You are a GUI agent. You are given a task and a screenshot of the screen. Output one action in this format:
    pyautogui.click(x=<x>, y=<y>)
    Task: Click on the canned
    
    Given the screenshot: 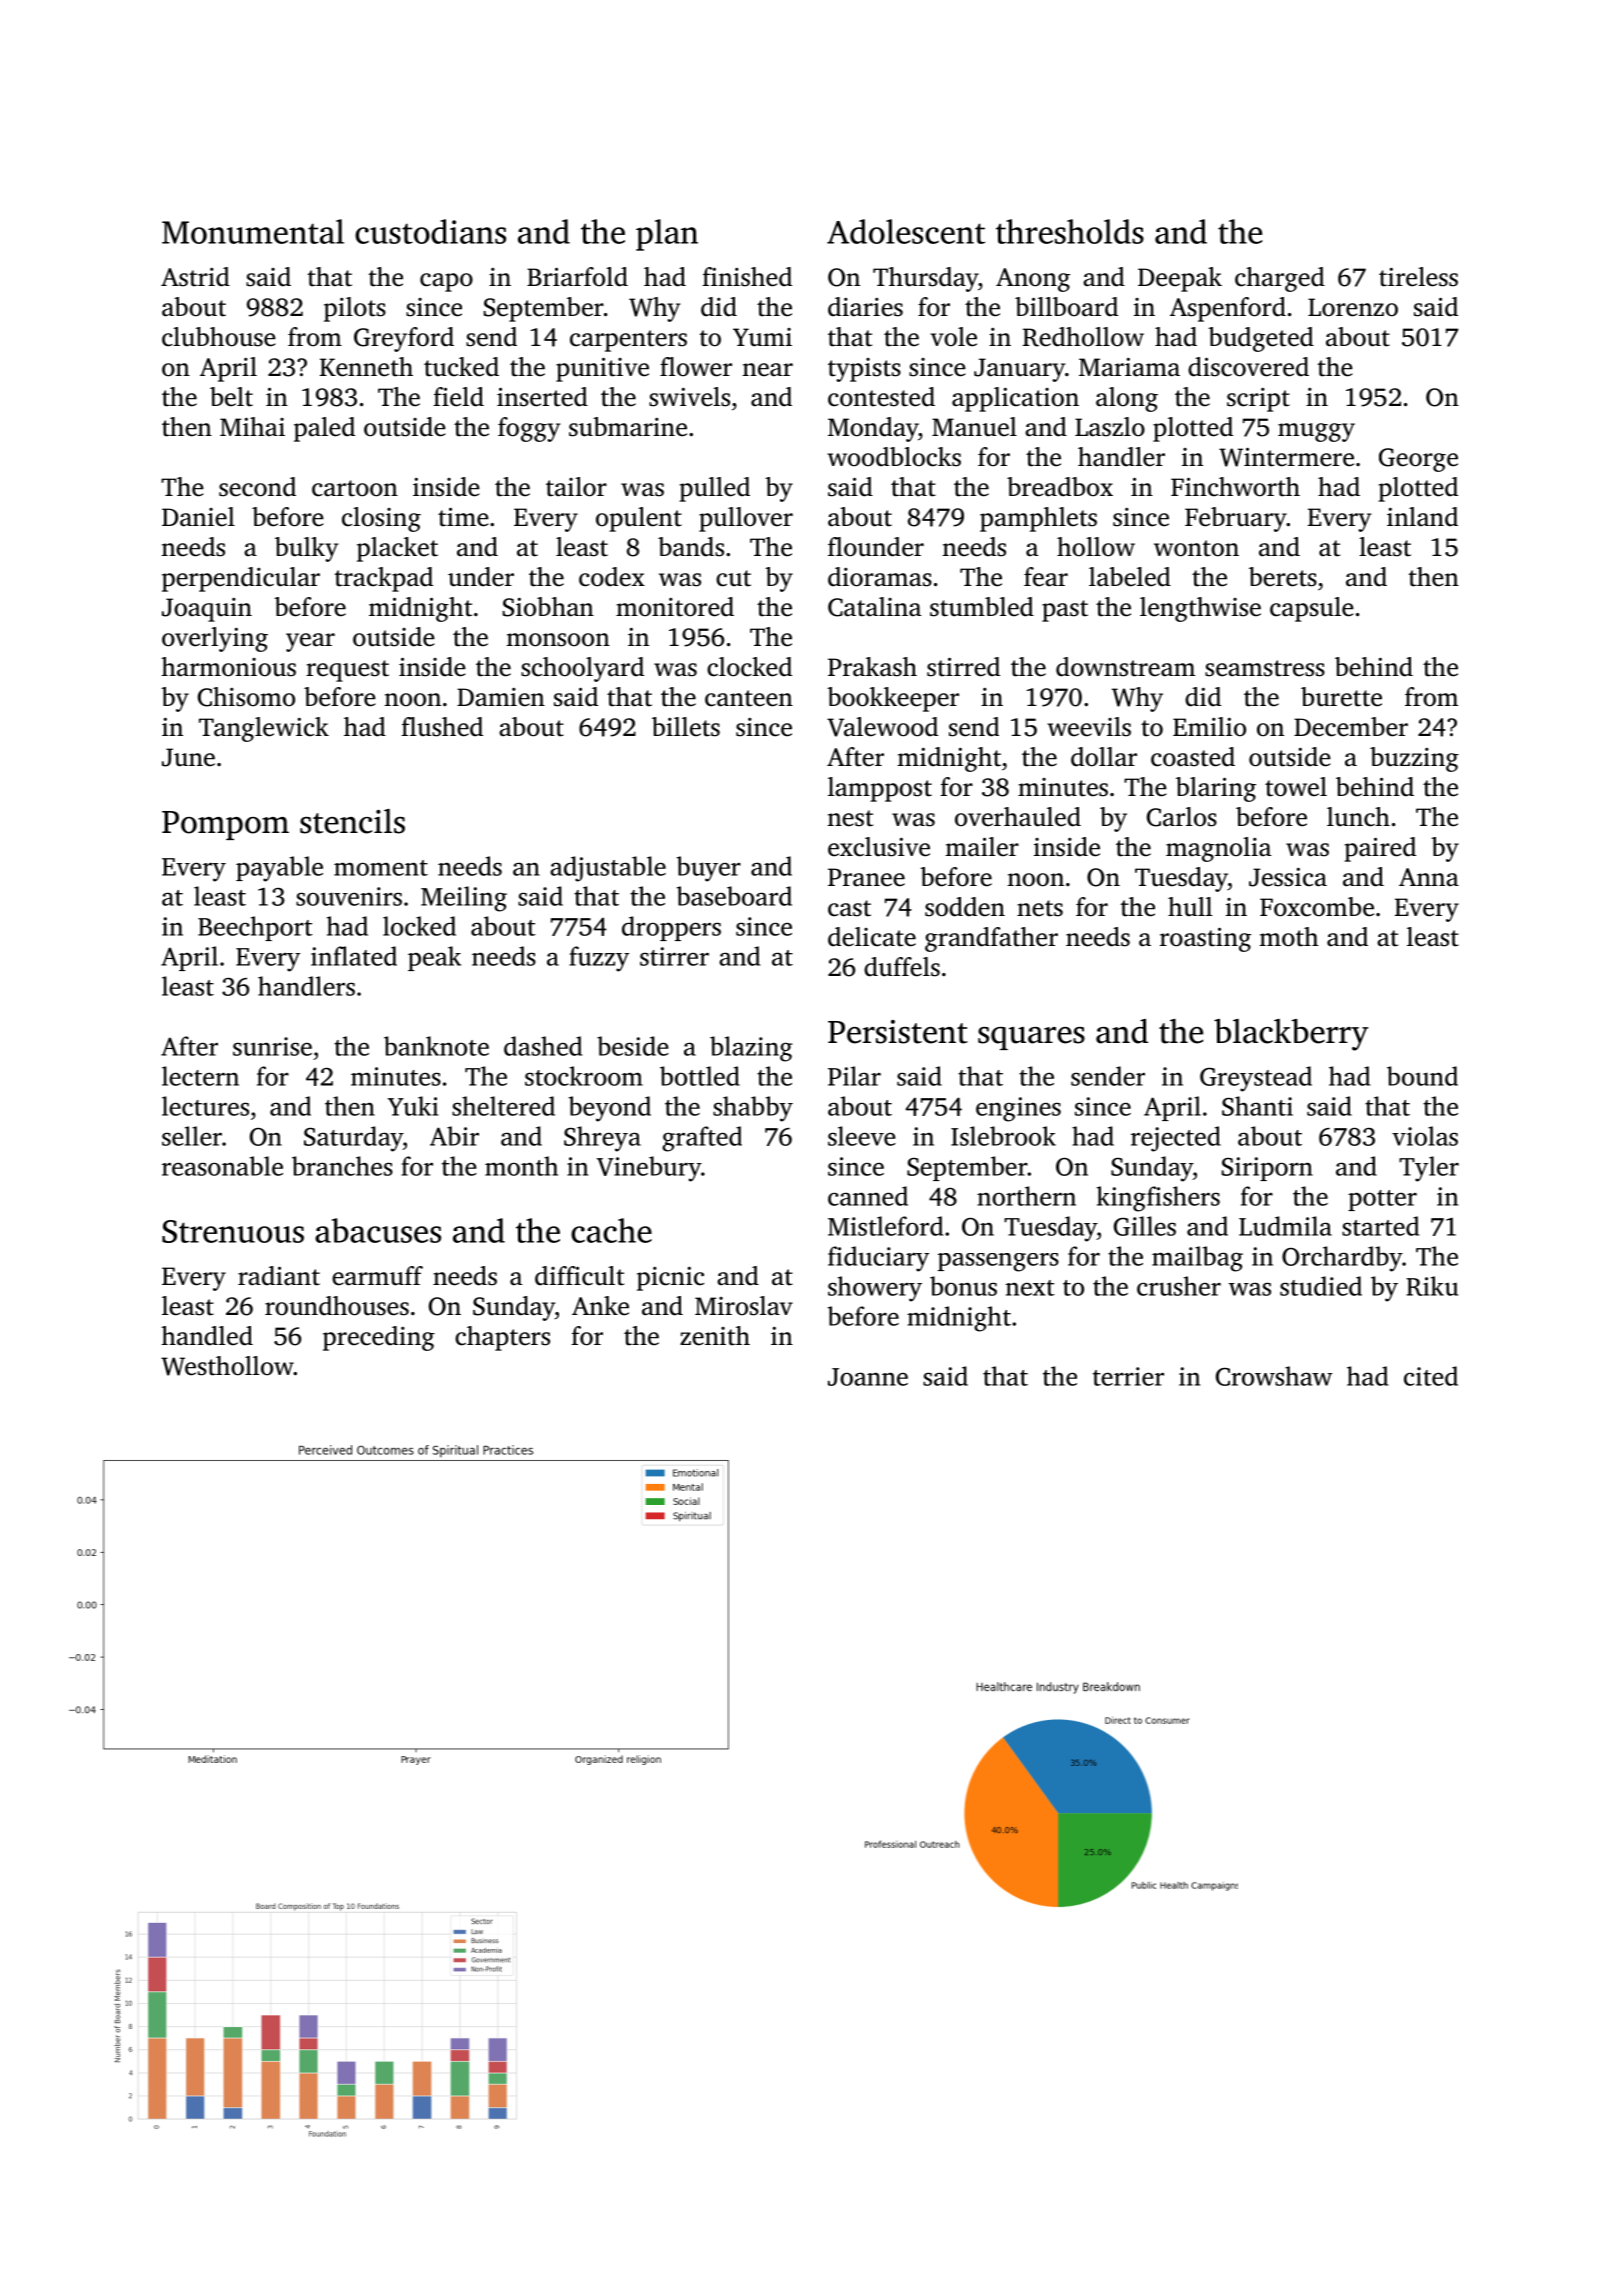 What is the action you would take?
    pyautogui.click(x=868, y=1196)
